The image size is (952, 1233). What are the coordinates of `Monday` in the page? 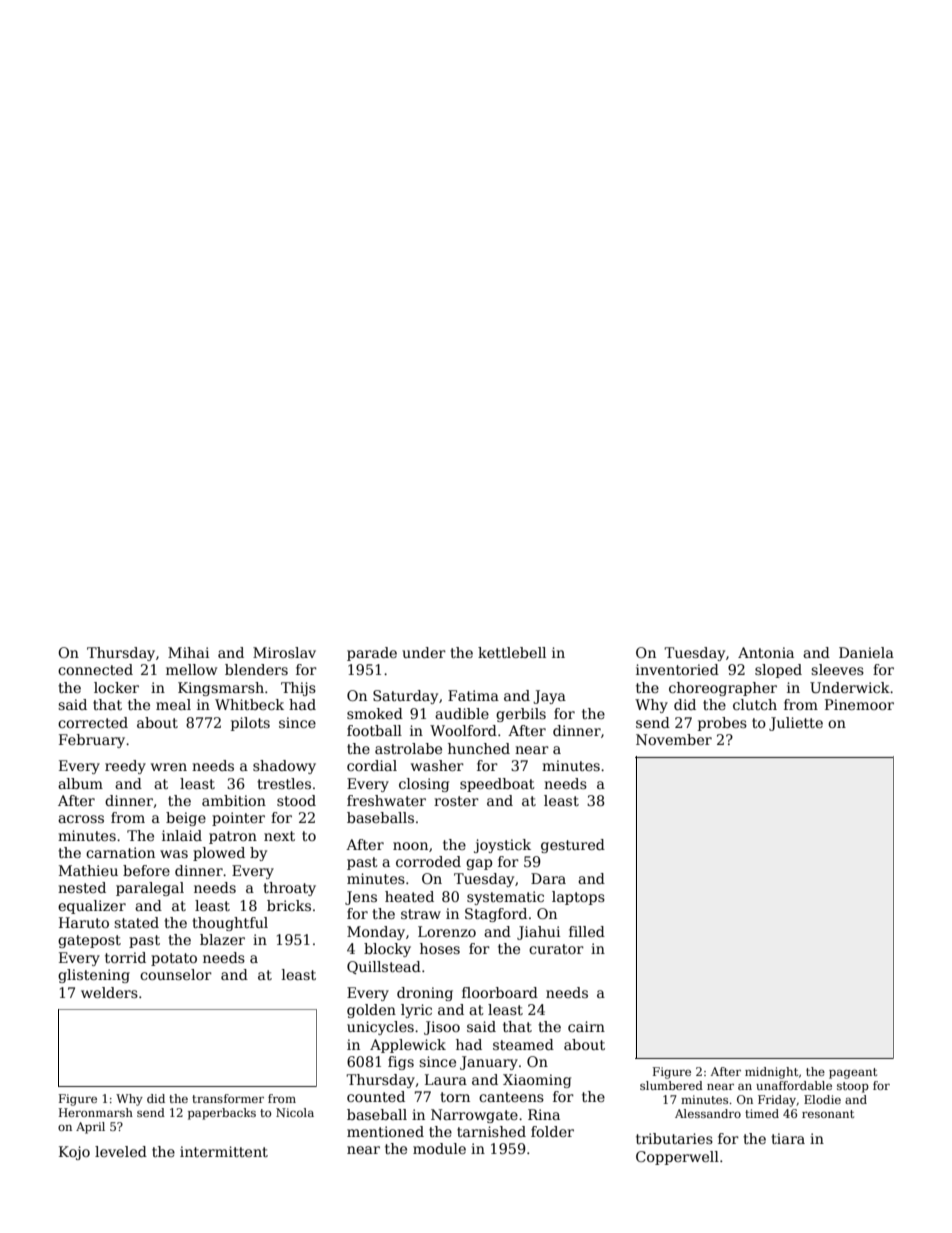 It's located at (376, 933).
